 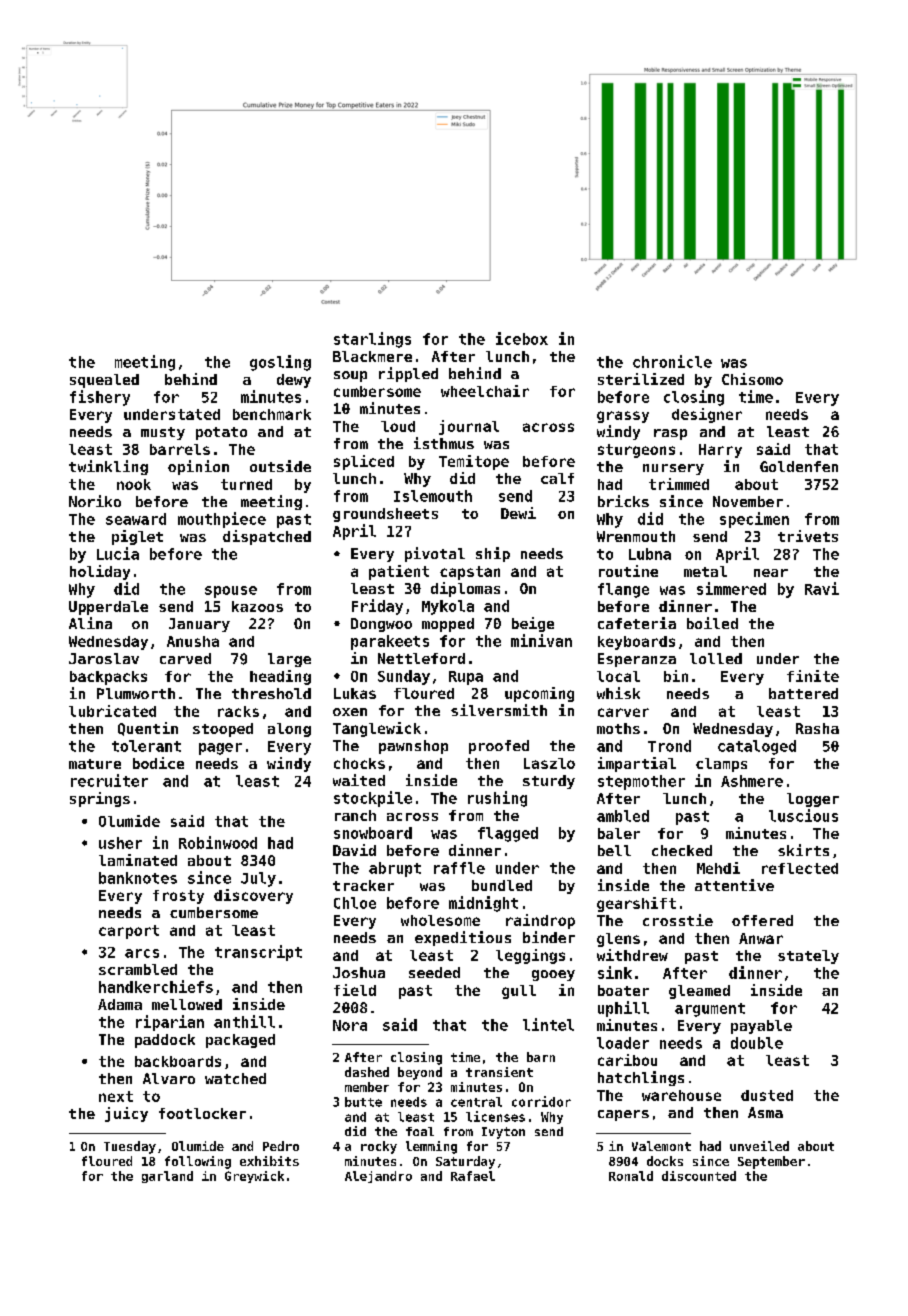 I want to click on seeded, so click(x=434, y=972).
